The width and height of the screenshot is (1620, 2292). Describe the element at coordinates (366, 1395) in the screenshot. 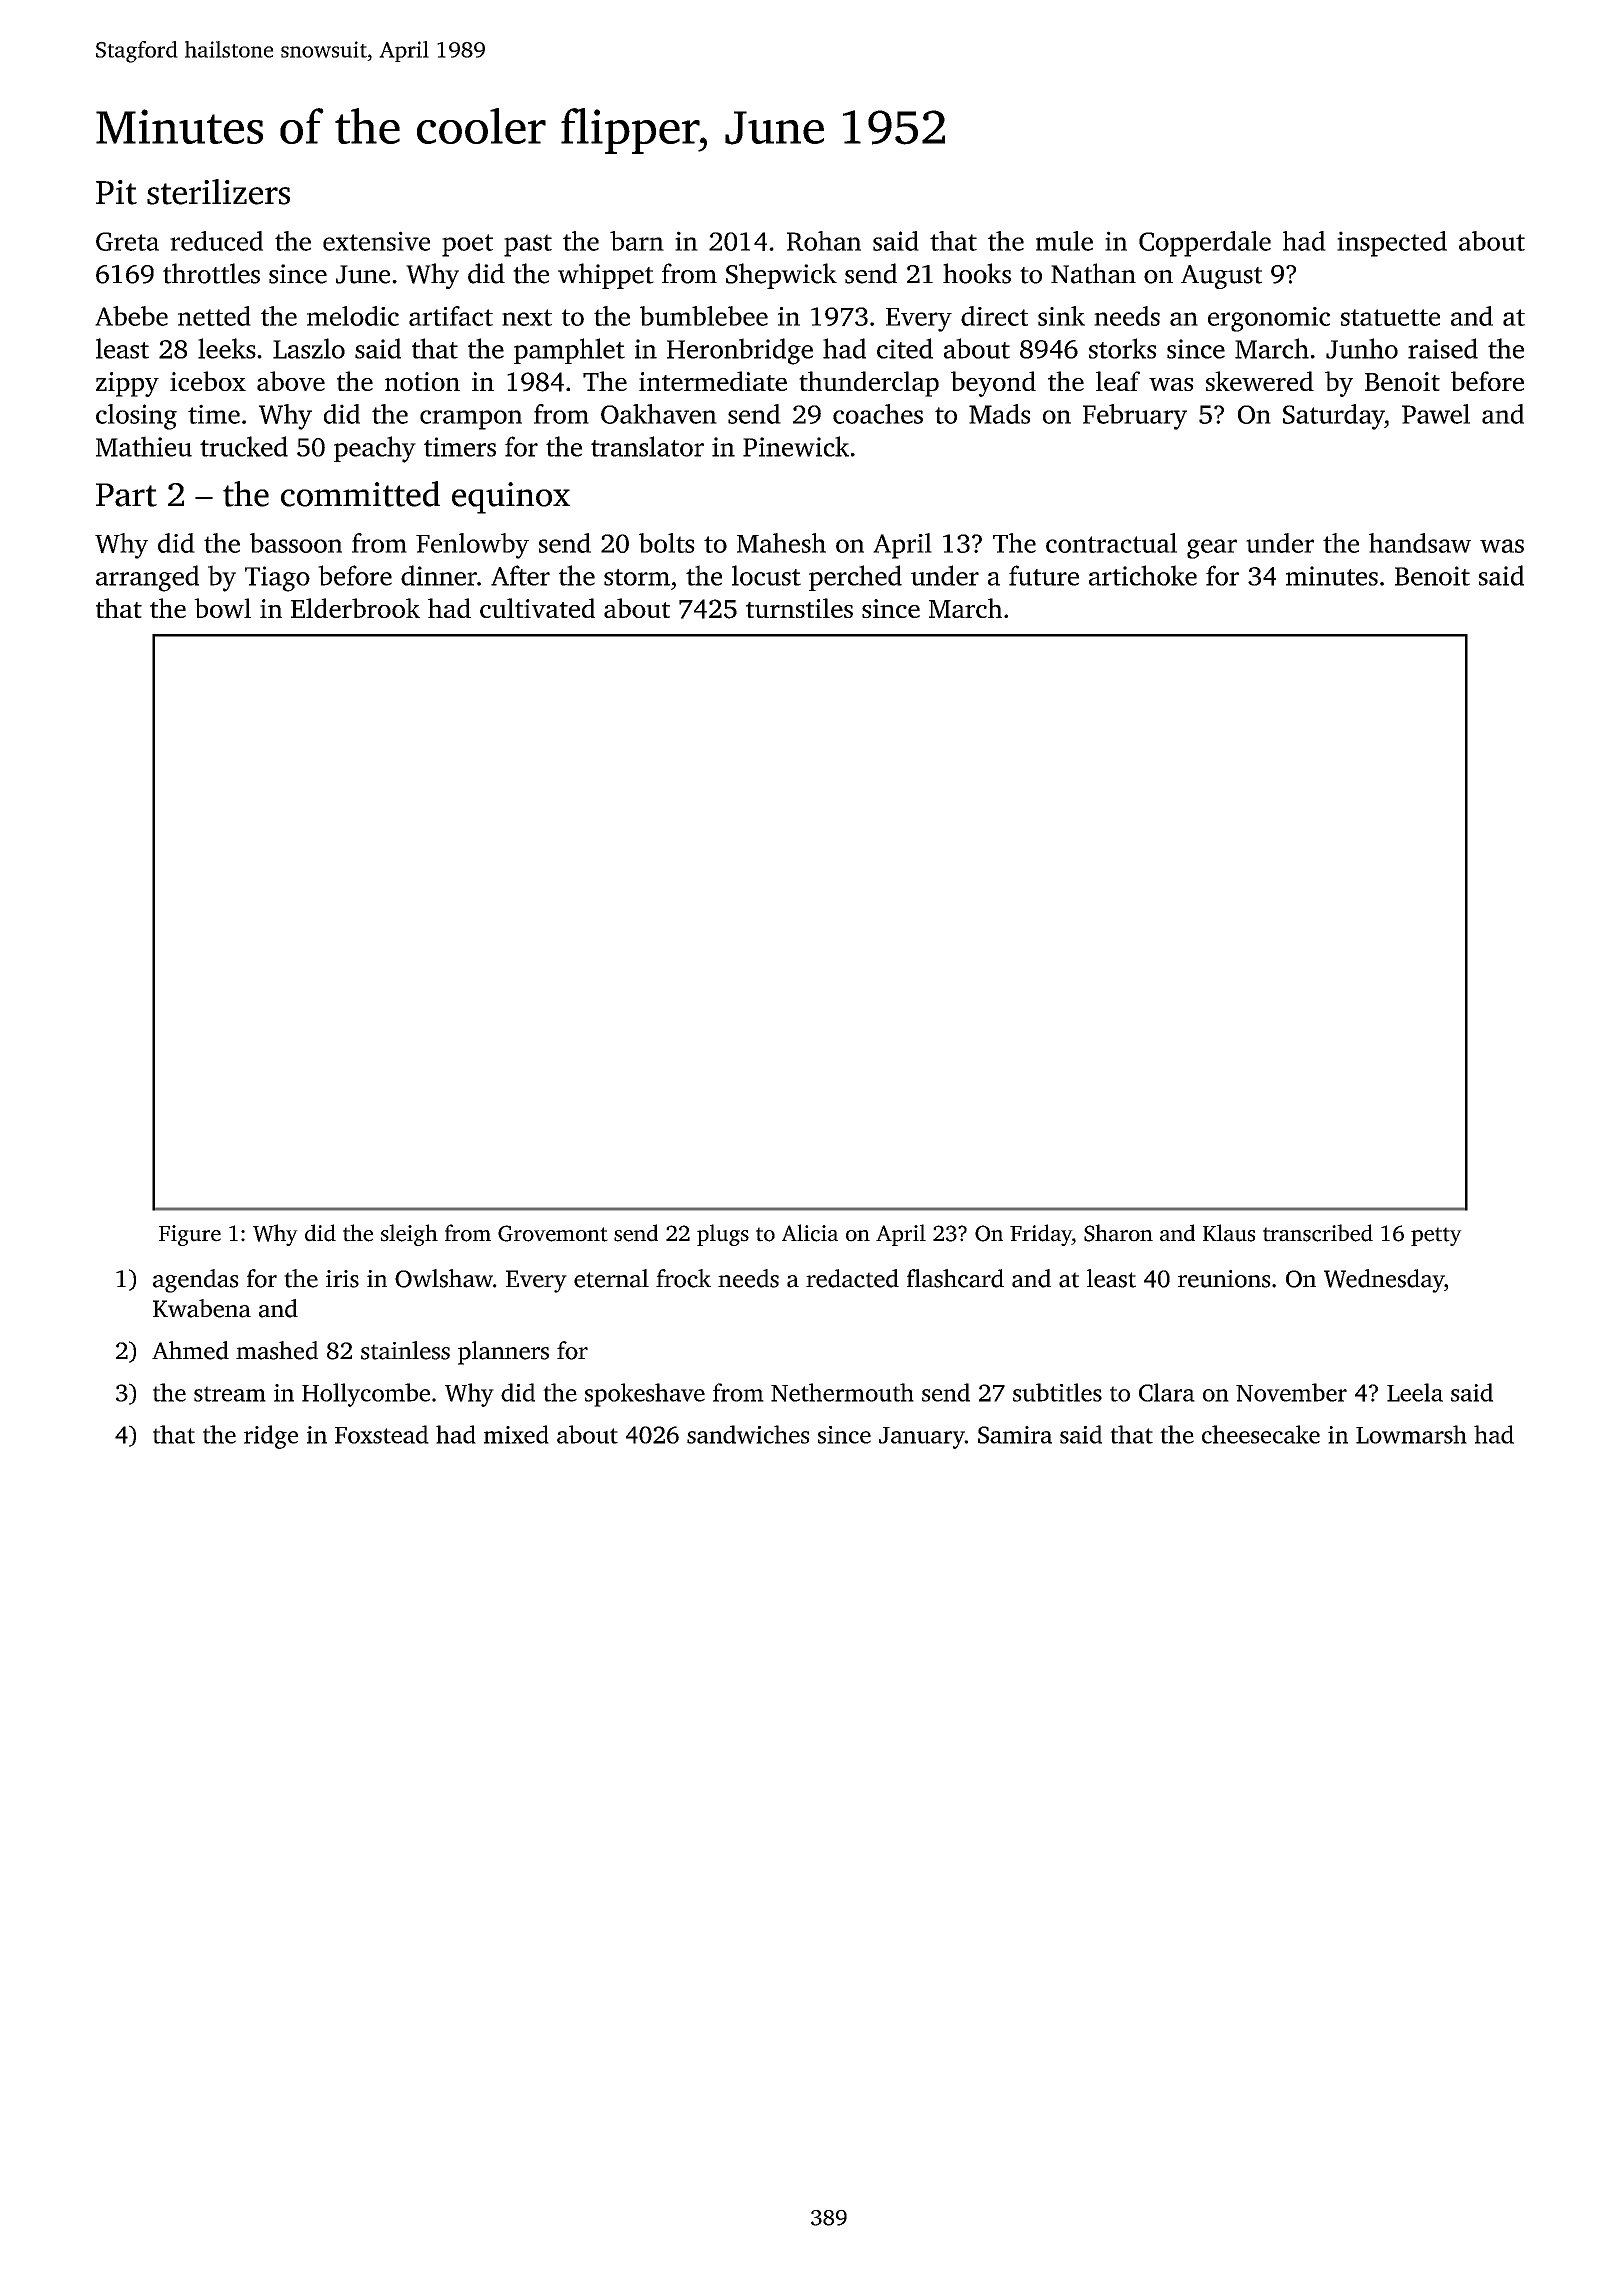

I see `Hollycombe` at that location.
